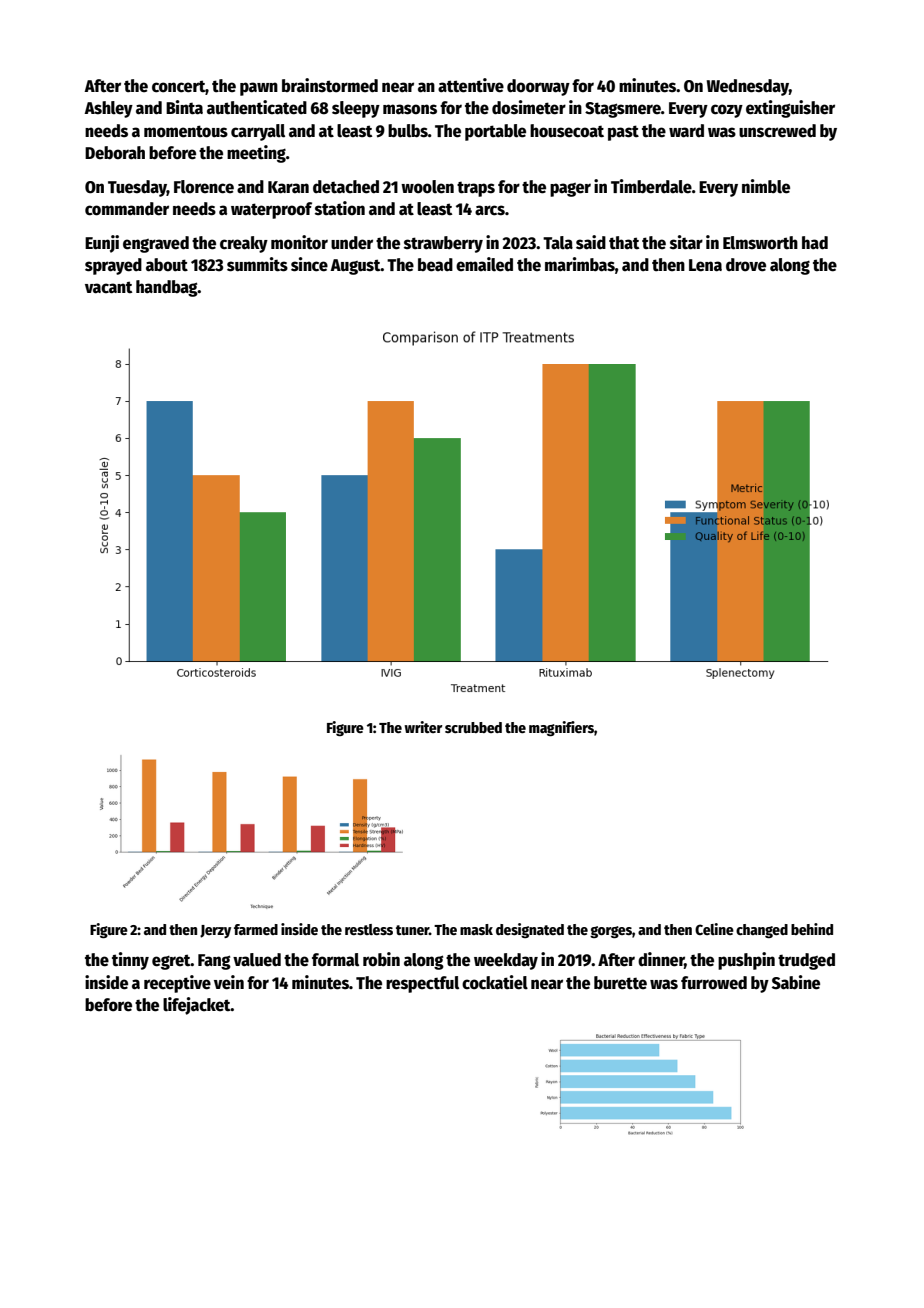 The height and width of the document is (1308, 924). Describe the element at coordinates (762, 931) in the document. I see `changed` at that location.
